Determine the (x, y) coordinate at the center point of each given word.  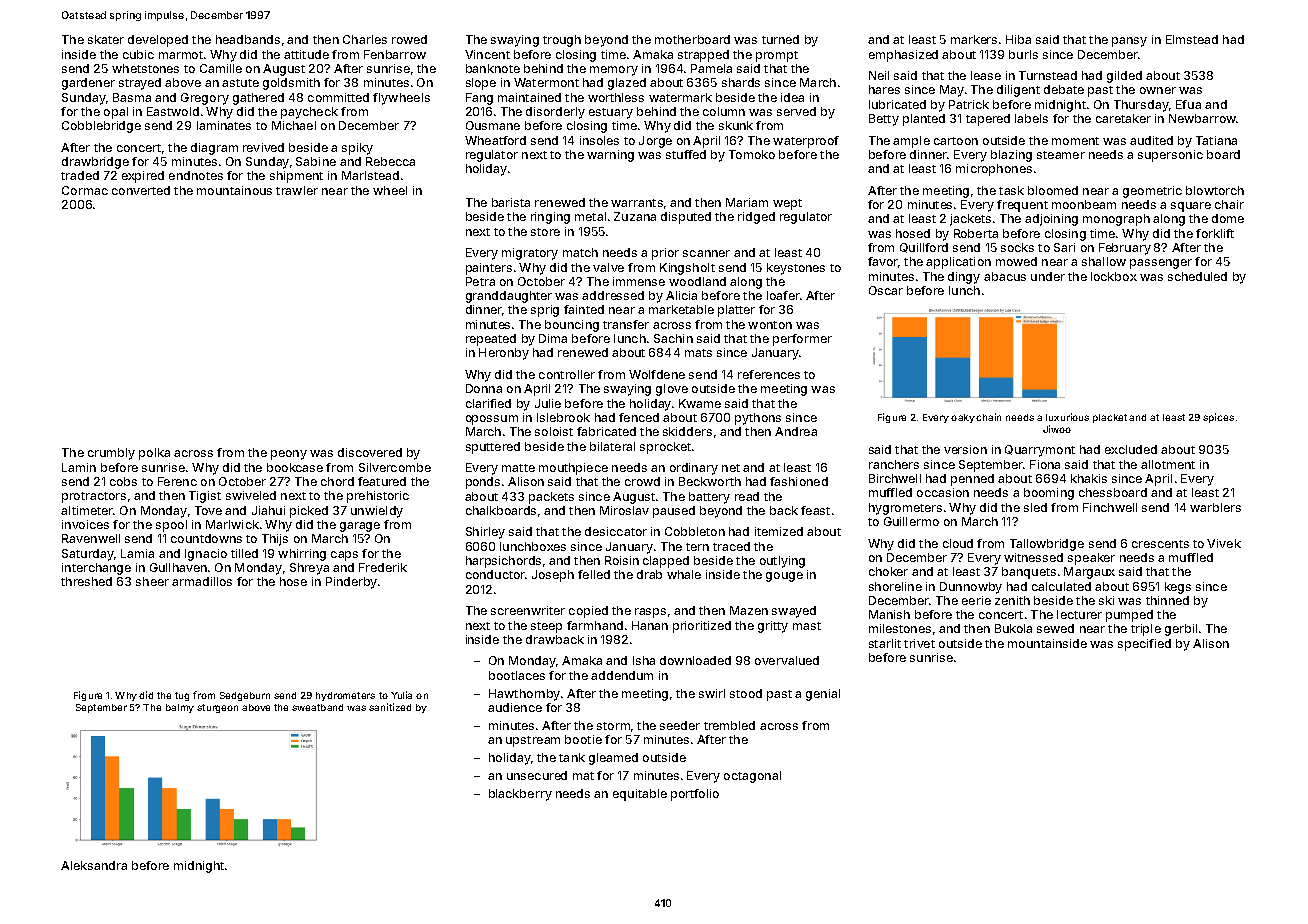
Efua (1188, 104)
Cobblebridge (101, 127)
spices (1218, 418)
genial (823, 695)
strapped (703, 56)
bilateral (612, 446)
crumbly (111, 454)
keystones (796, 269)
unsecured (537, 775)
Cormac (85, 190)
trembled (729, 725)
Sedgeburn (245, 696)
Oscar (886, 290)
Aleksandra (94, 865)
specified (1144, 645)
